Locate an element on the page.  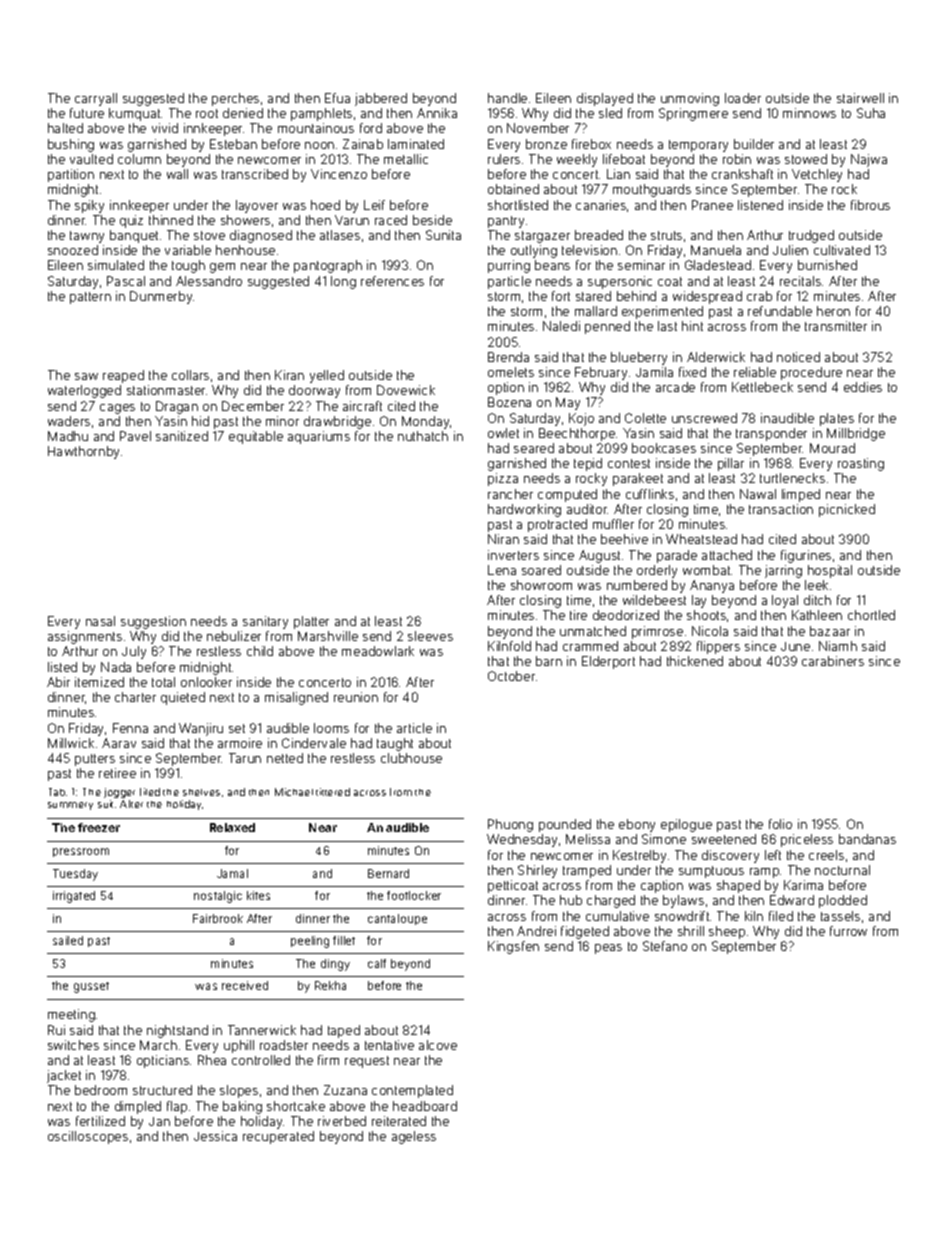
carryall is located at coordinates (96, 99).
